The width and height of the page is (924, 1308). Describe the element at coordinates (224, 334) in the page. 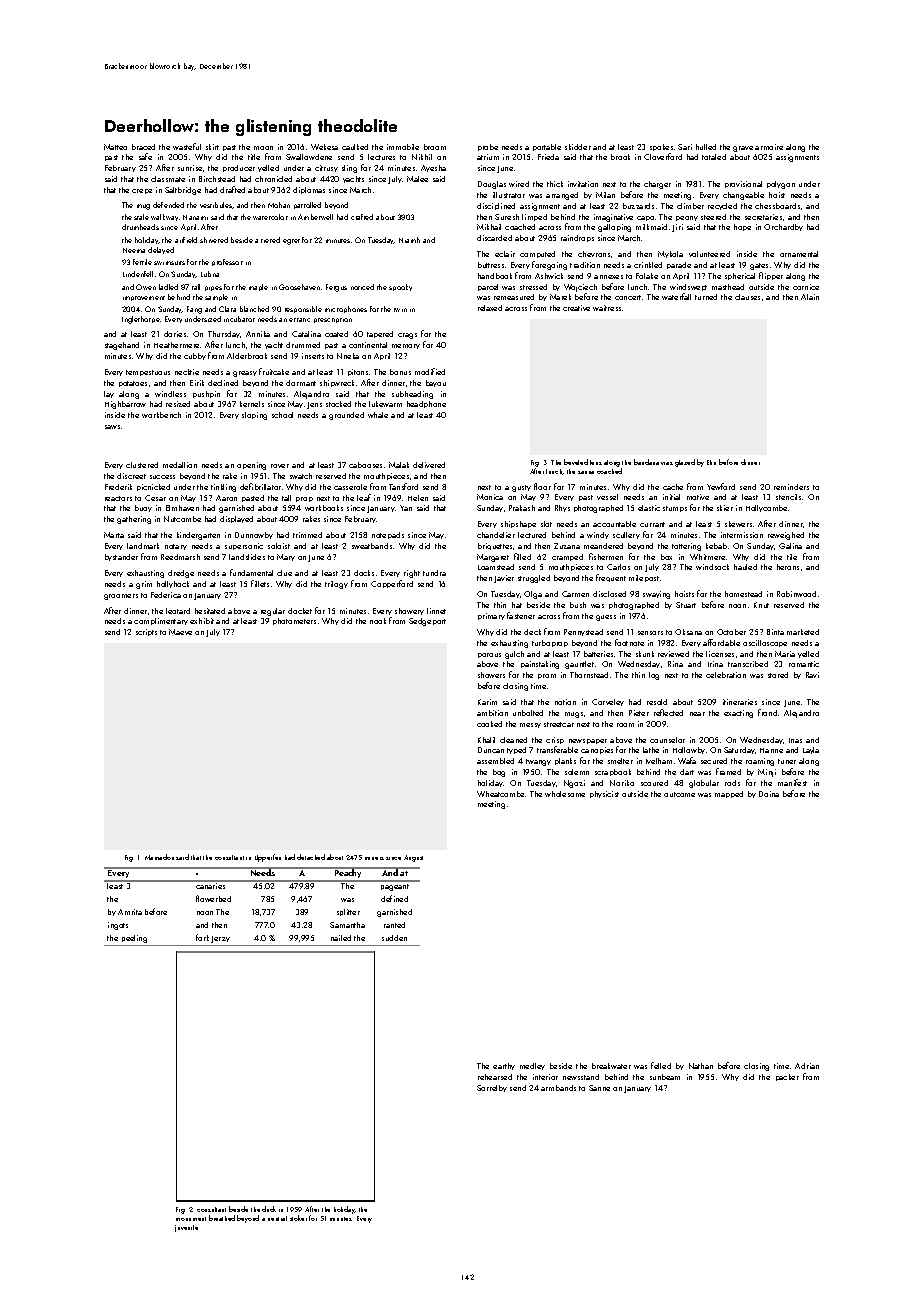

I see `Thursday` at that location.
